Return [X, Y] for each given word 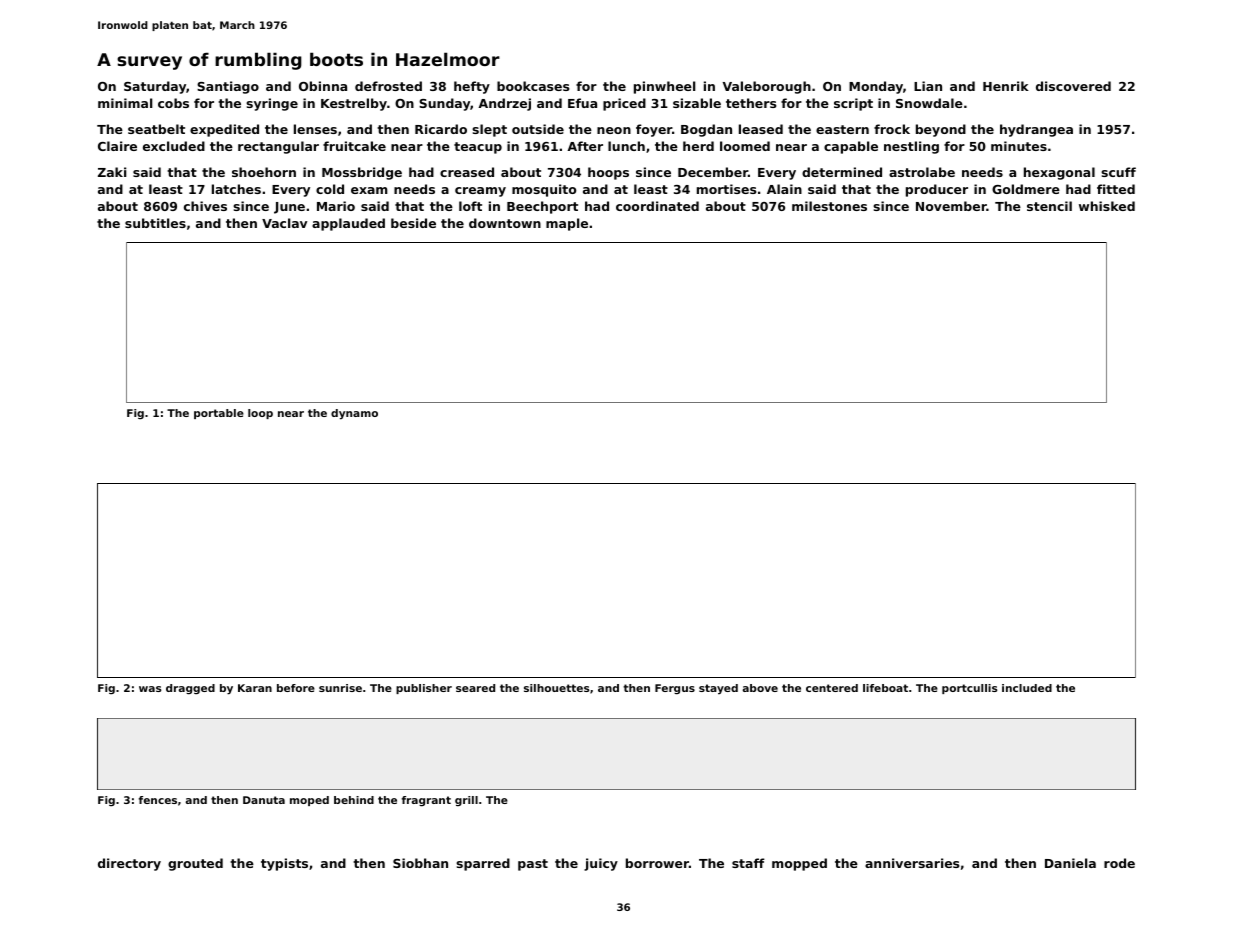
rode [1119, 863]
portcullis [969, 689]
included [1027, 688]
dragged [190, 689]
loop [260, 414]
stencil [1049, 206]
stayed [718, 689]
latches [236, 189]
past [533, 865]
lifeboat [885, 688]
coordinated [657, 206]
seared [475, 688]
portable [219, 414]
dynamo [354, 414]
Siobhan [420, 863]
